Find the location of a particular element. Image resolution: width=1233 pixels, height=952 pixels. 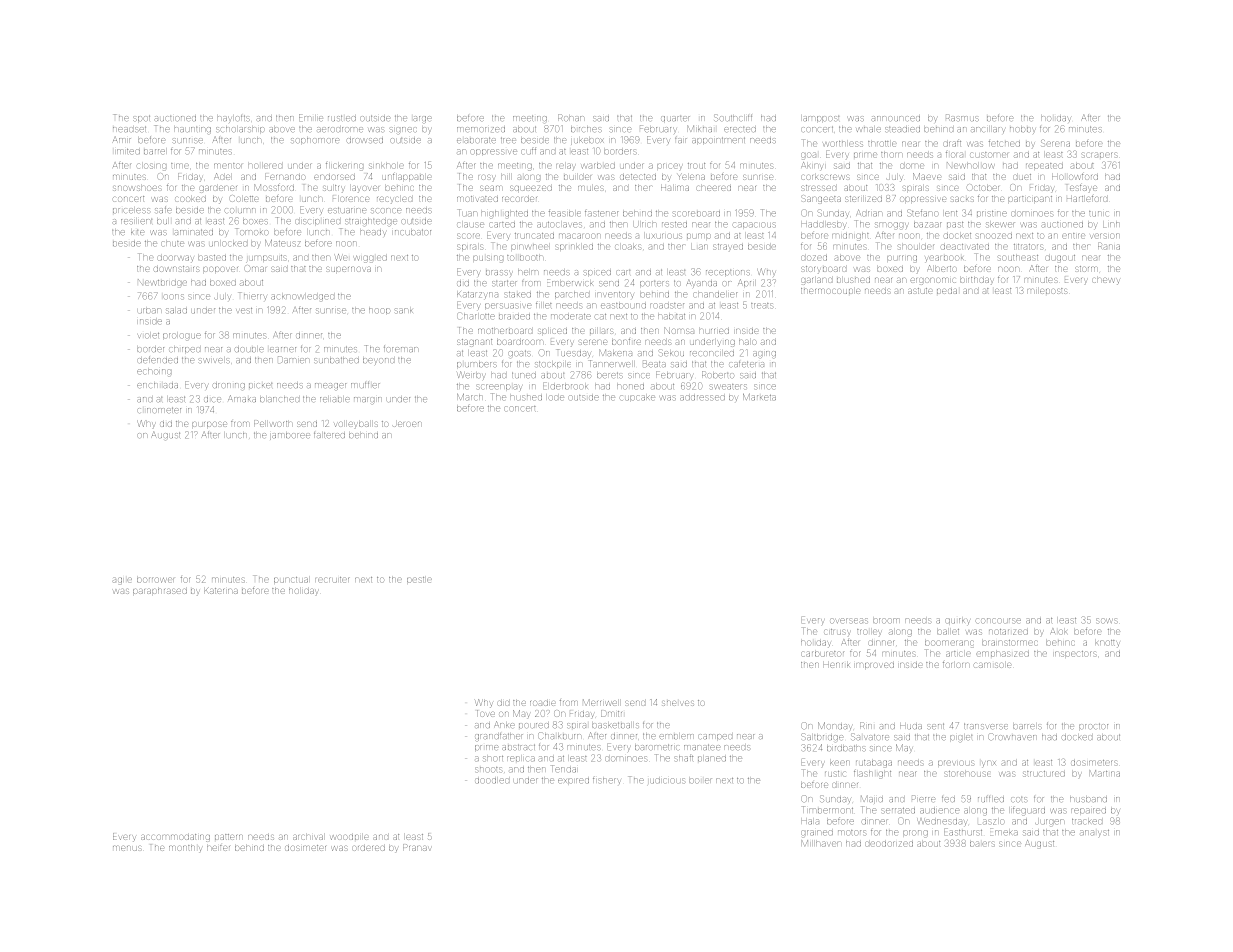

treats is located at coordinates (762, 305).
